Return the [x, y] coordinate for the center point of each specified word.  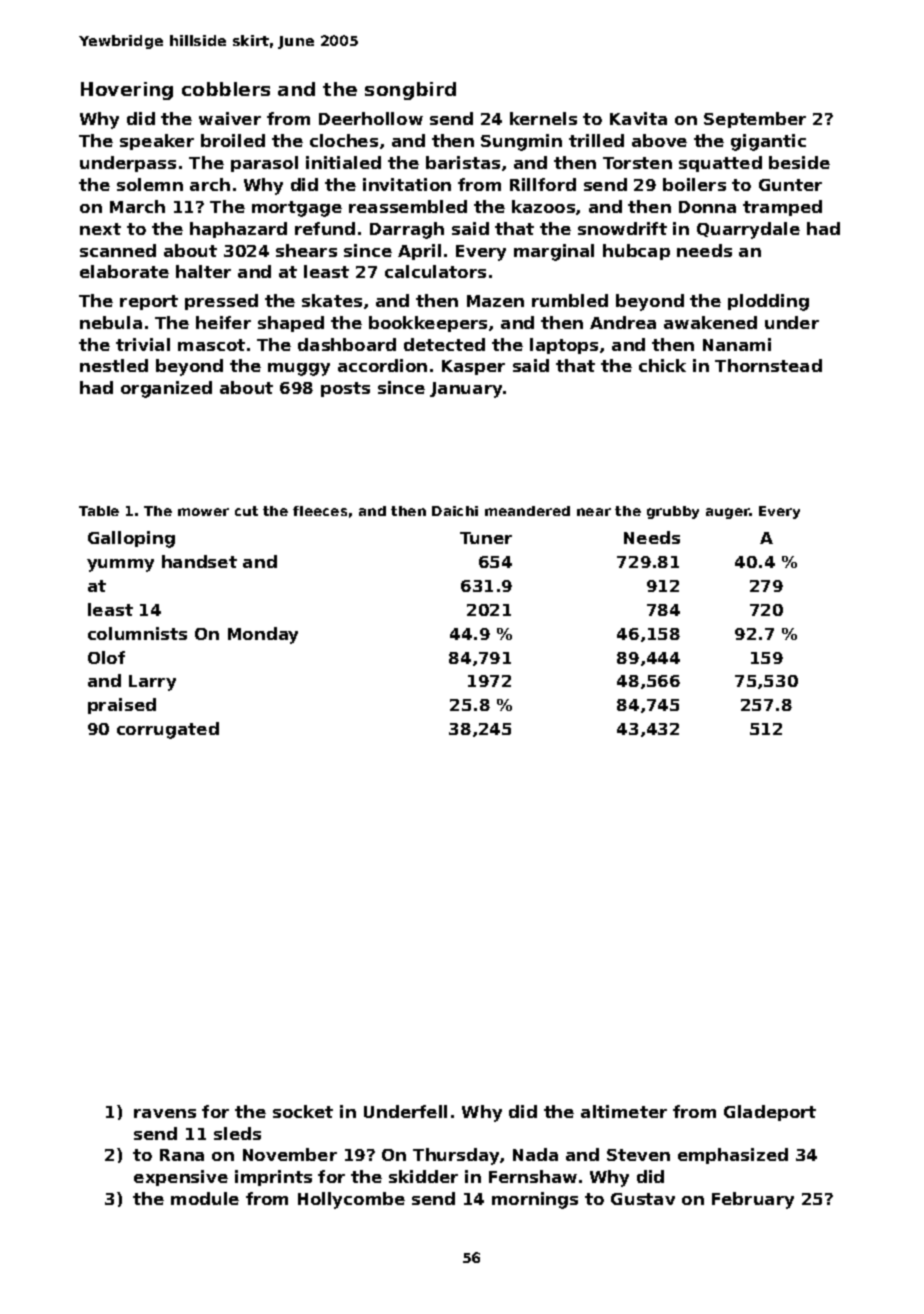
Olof [106, 657]
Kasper [473, 367]
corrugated [168, 730]
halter [203, 271]
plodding [768, 302]
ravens [165, 1113]
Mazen [495, 301]
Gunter [790, 185]
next [100, 229]
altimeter [624, 1111]
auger [728, 513]
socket [303, 1111]
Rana [182, 1155]
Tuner [486, 538]
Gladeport [770, 1113]
